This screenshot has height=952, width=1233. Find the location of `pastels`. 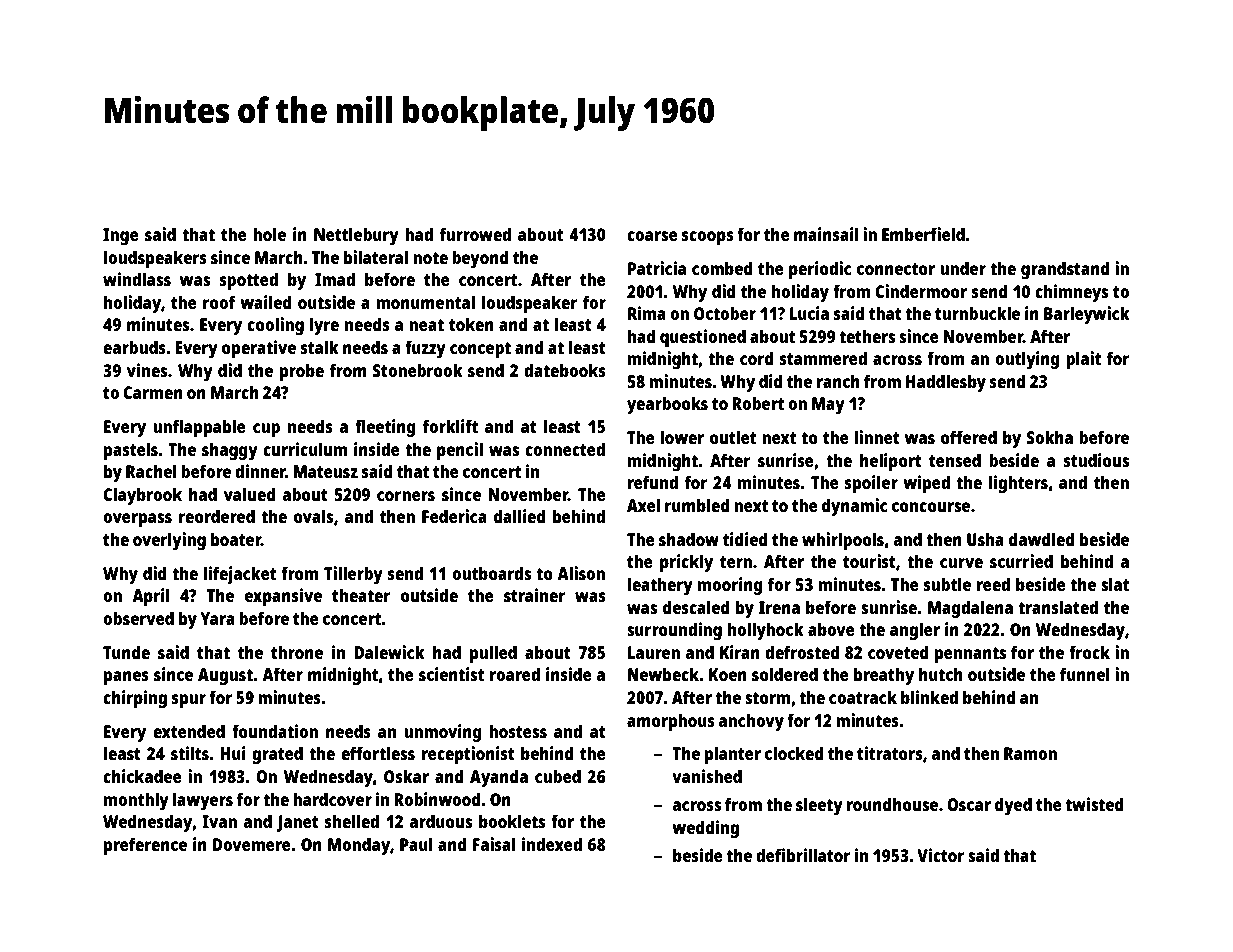

pastels is located at coordinates (131, 451).
